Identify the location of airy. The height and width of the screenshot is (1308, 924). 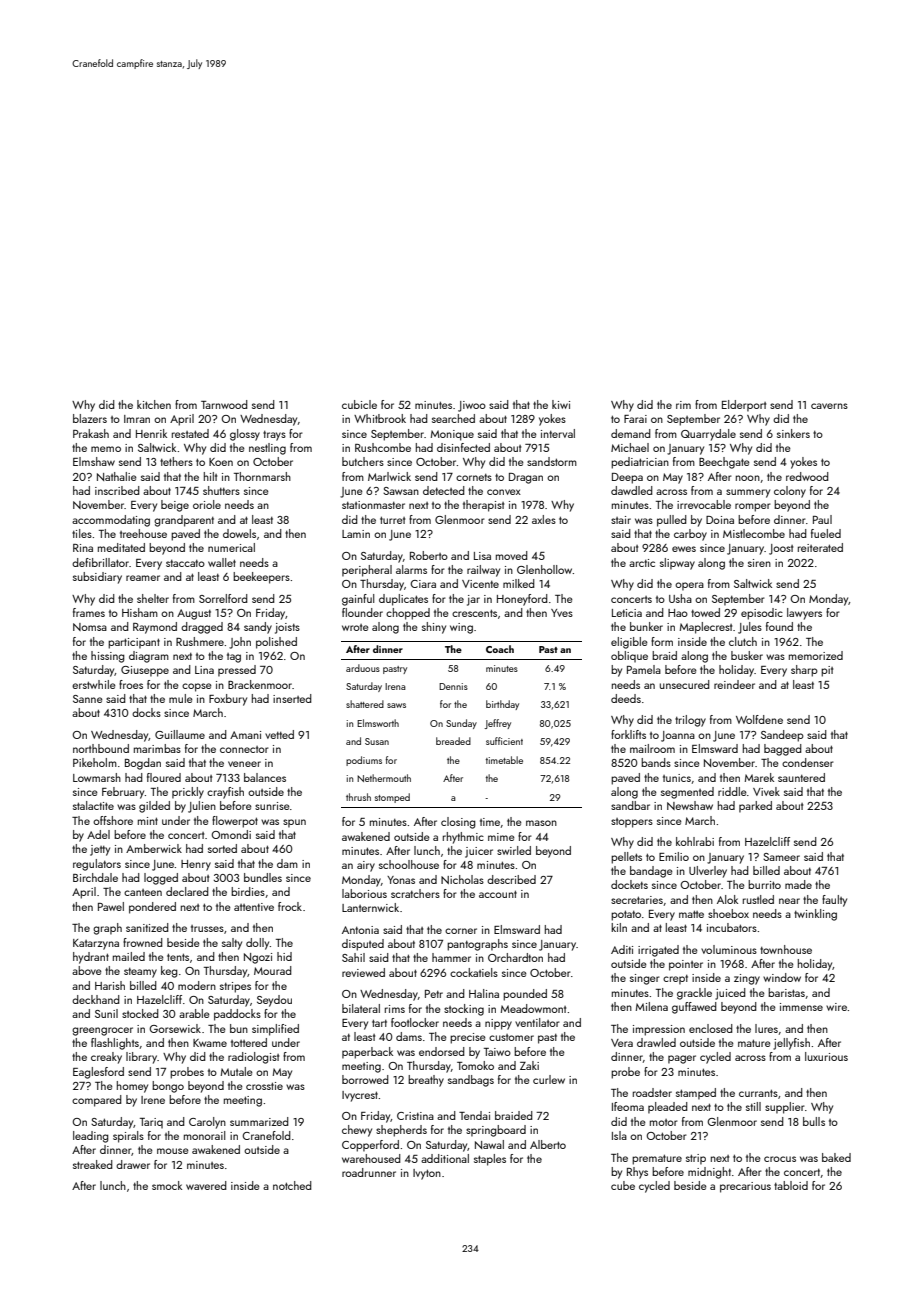
(366, 866).
